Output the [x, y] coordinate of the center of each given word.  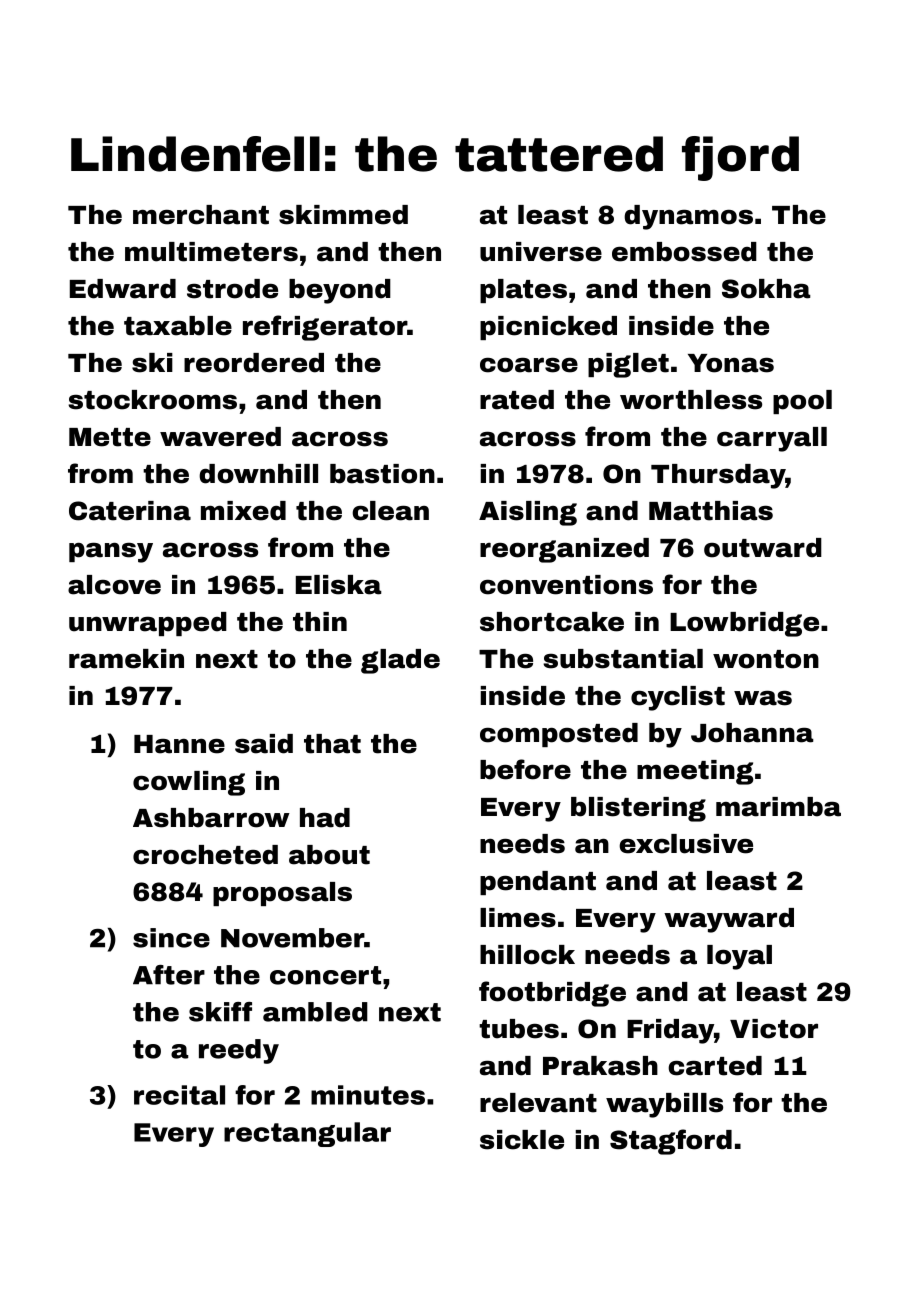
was [763, 698]
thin [320, 622]
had [325, 818]
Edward [123, 289]
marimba [778, 807]
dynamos [688, 217]
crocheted [205, 855]
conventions [566, 585]
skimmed [343, 215]
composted [559, 735]
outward [763, 548]
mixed [243, 511]
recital [179, 1095]
